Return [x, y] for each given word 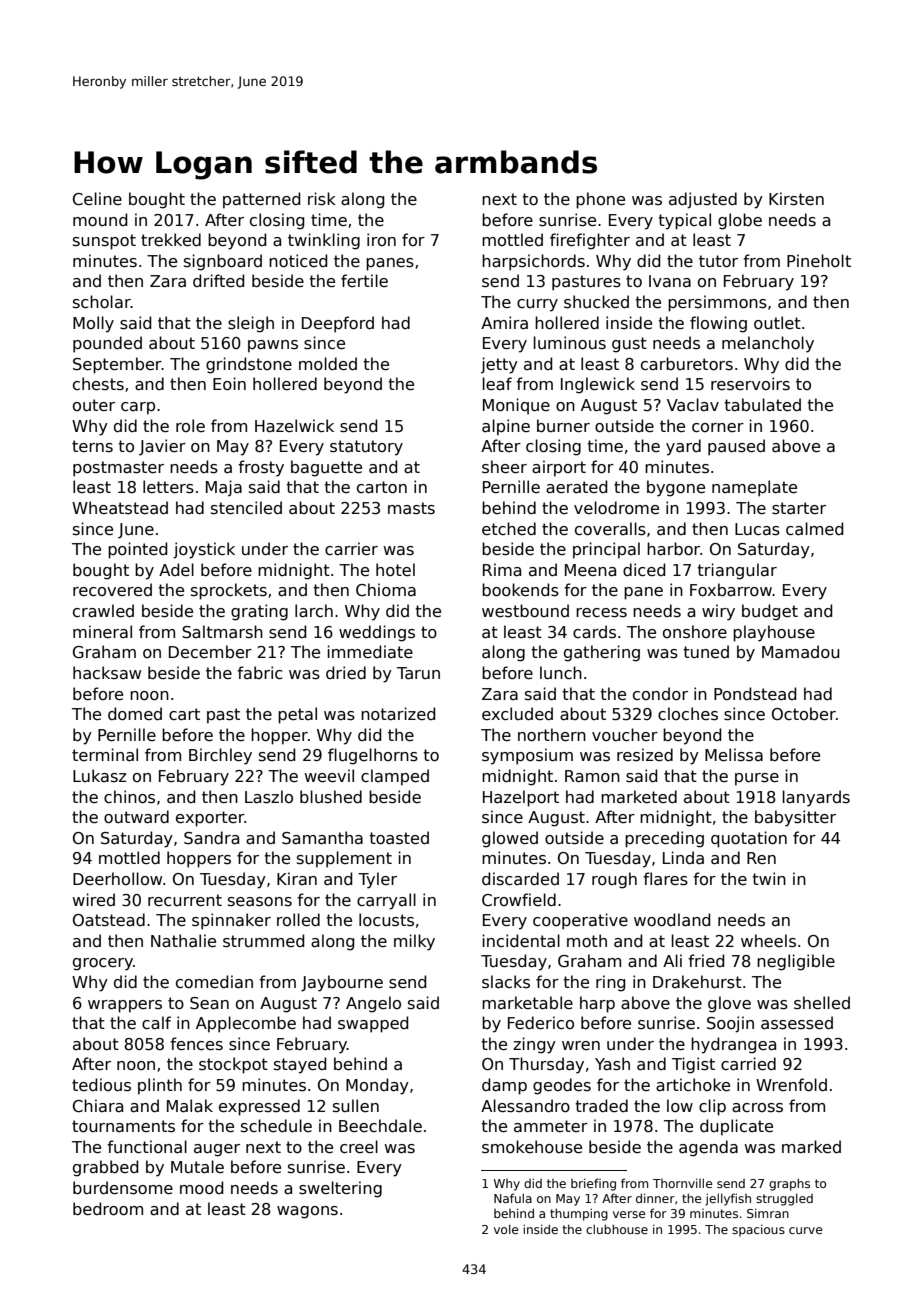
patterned [261, 200]
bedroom [108, 1208]
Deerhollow [117, 878]
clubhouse [617, 1229]
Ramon [592, 776]
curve [805, 1230]
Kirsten [796, 199]
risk [322, 199]
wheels [768, 941]
